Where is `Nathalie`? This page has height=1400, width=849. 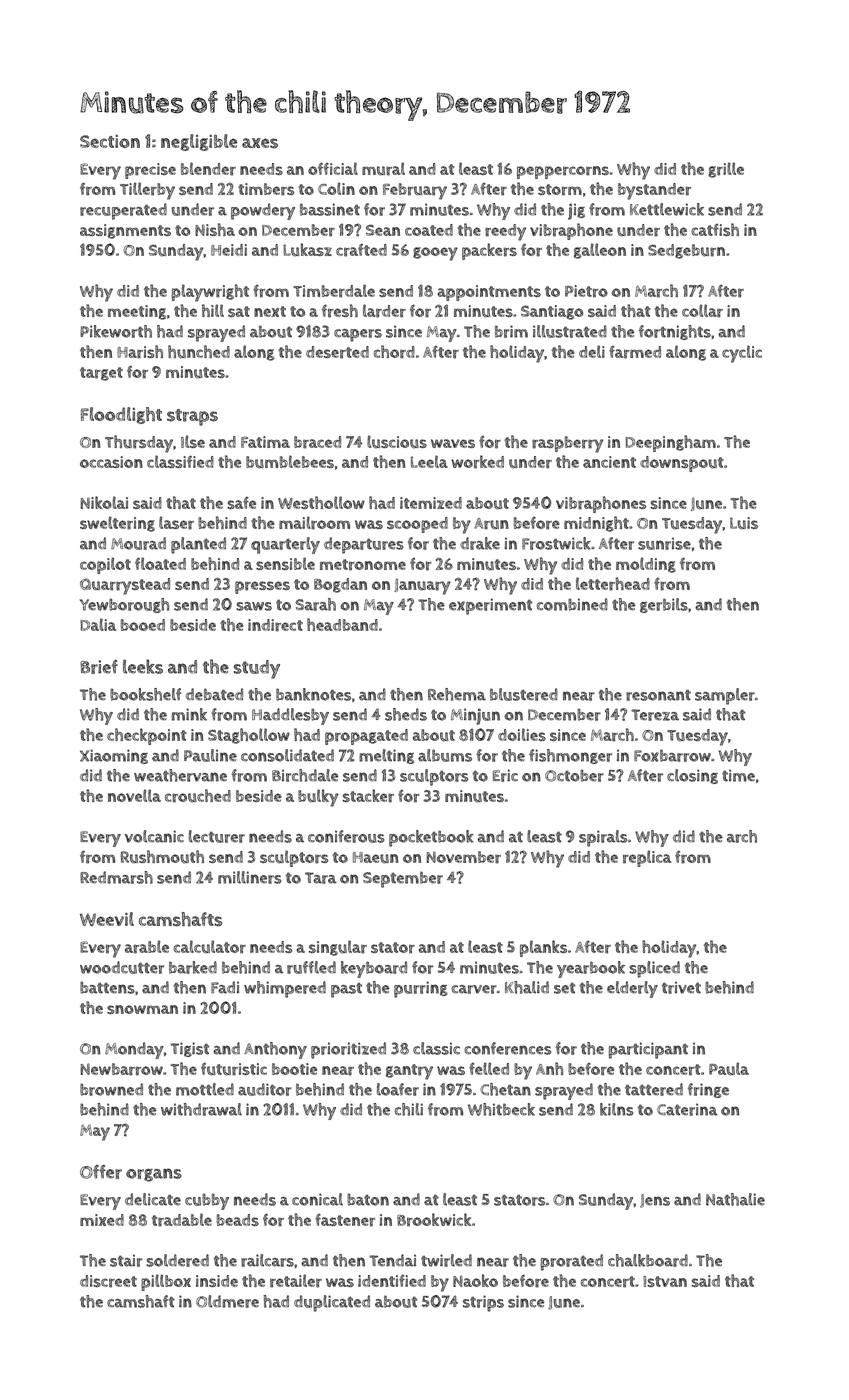
Nathalie is located at coordinates (735, 1199).
